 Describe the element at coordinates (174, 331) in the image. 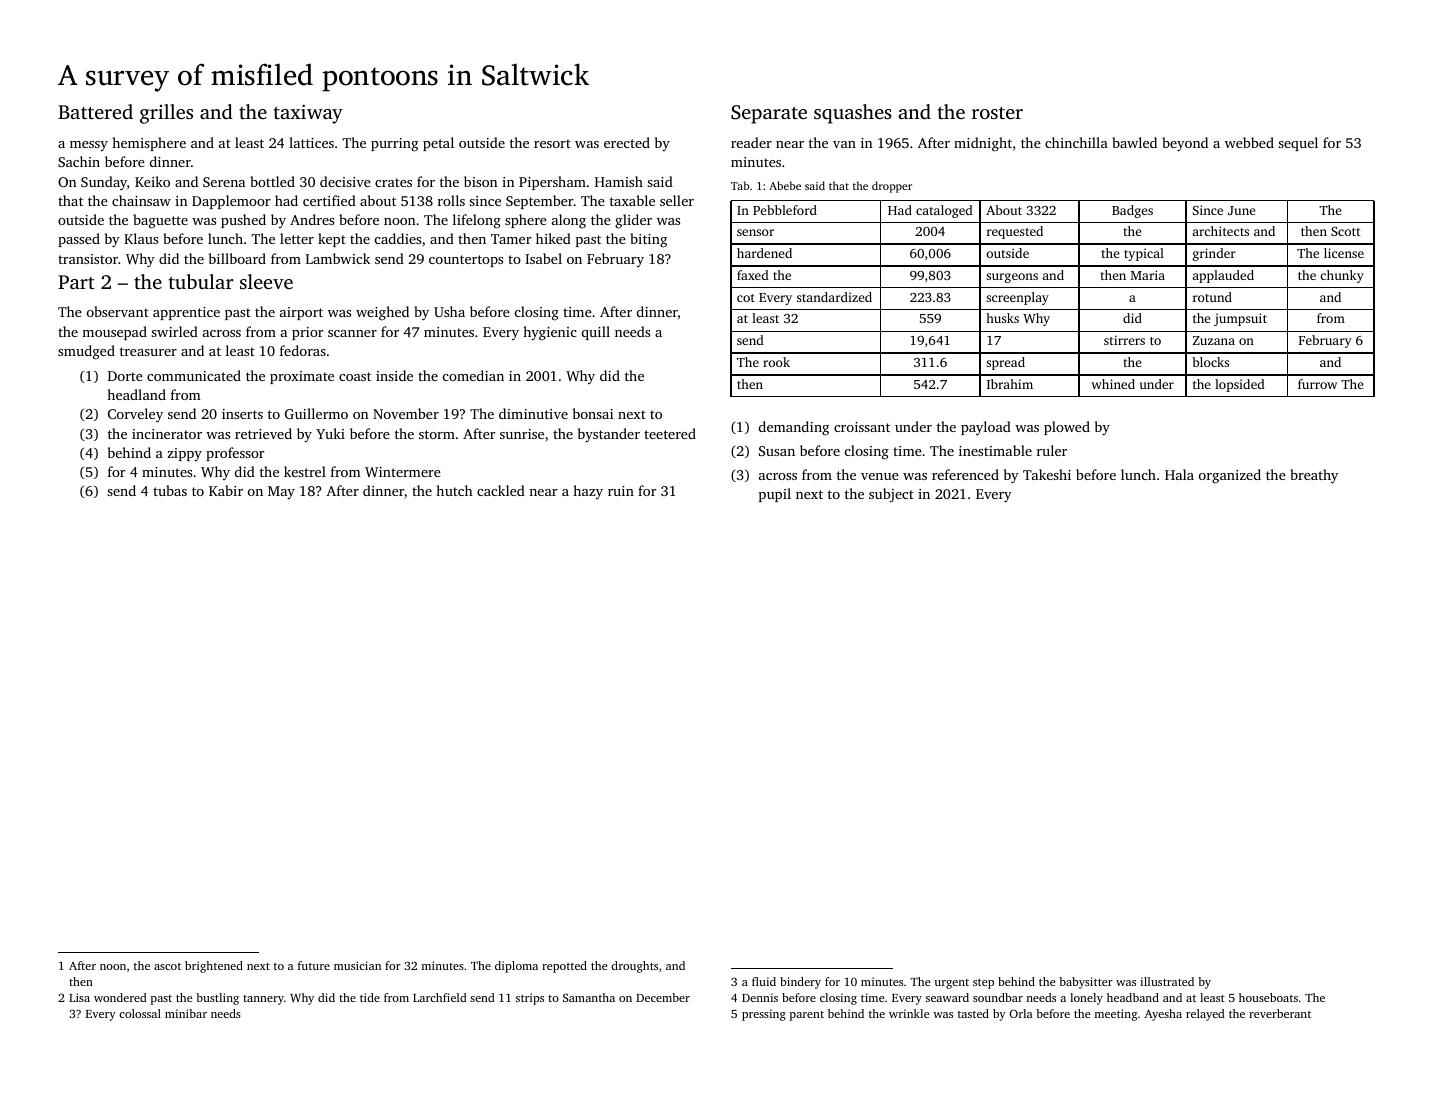

I see `swirled` at that location.
